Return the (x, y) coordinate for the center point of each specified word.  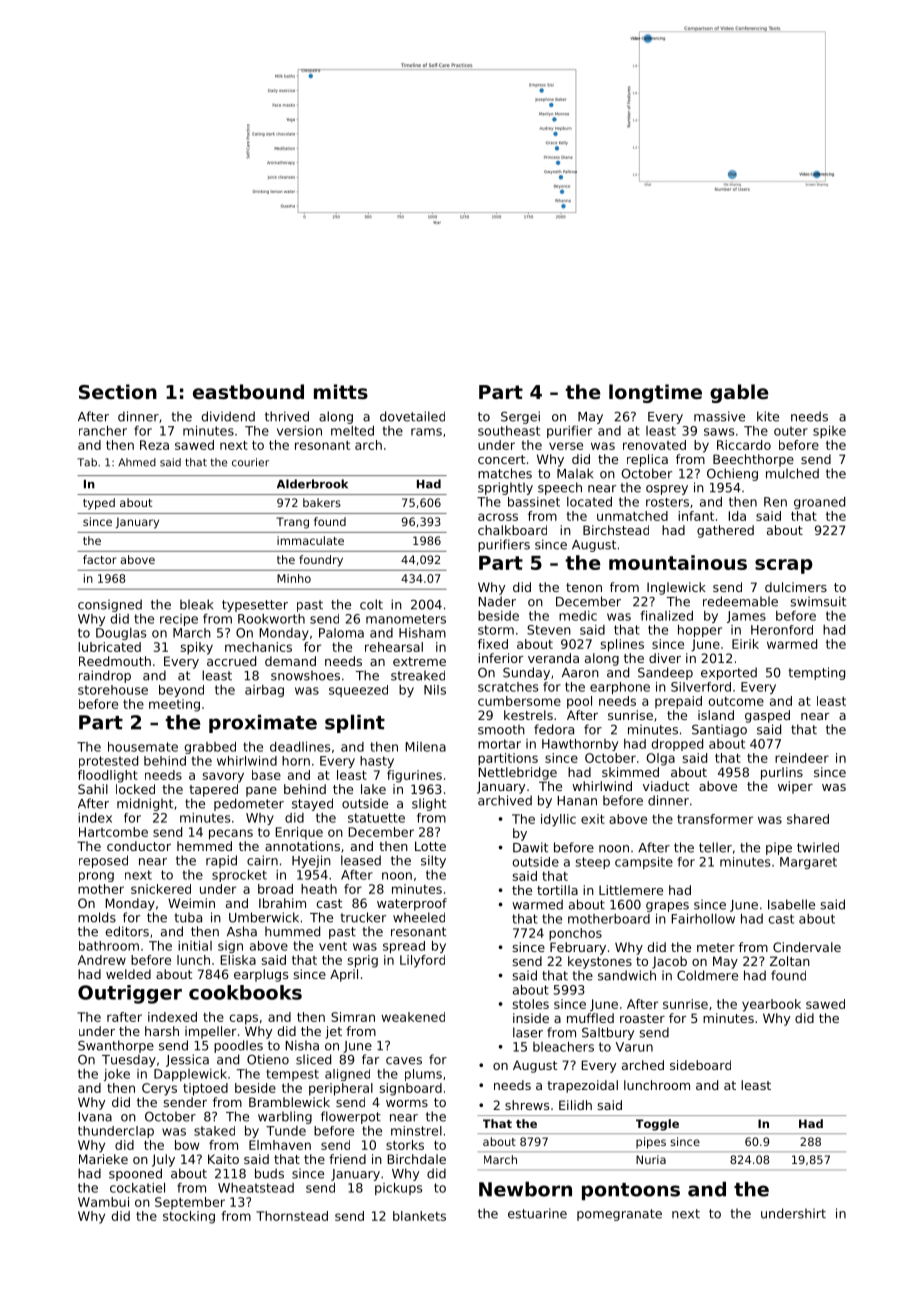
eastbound (248, 392)
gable (739, 393)
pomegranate (619, 1215)
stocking (189, 1217)
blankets (419, 1216)
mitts (341, 392)
